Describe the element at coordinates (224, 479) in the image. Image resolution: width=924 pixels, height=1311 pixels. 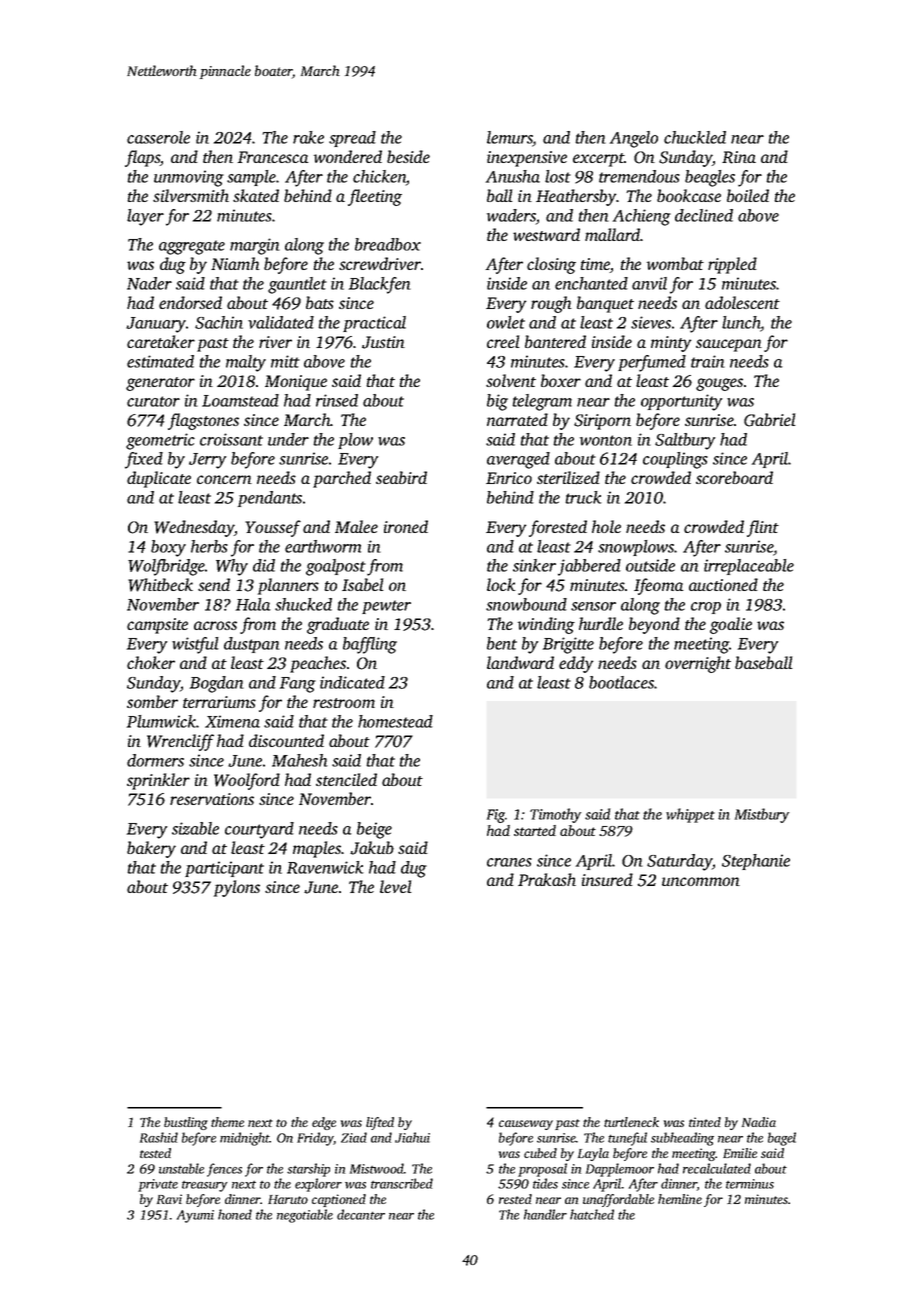
I see `concern` at that location.
